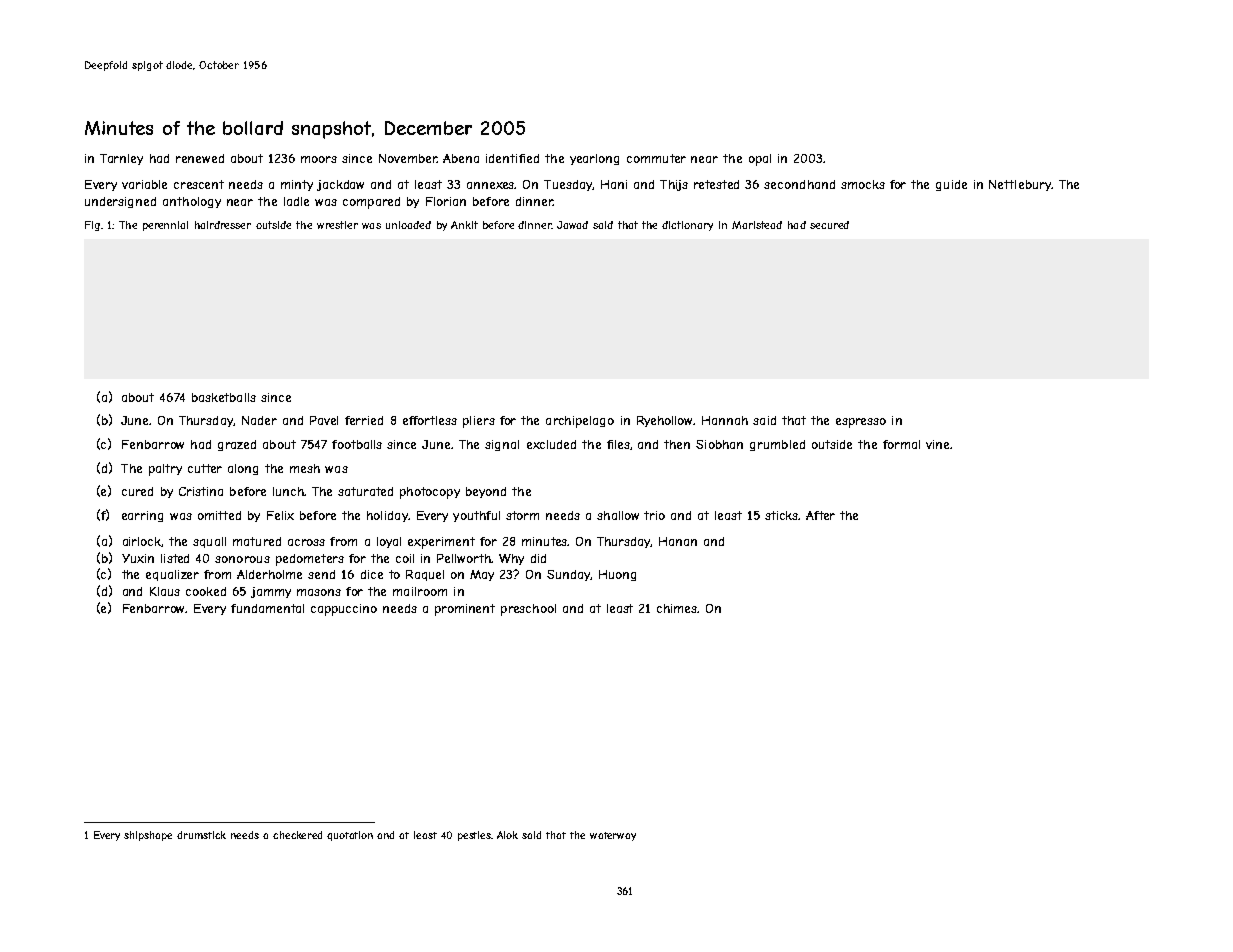  I want to click on quotation, so click(350, 836).
